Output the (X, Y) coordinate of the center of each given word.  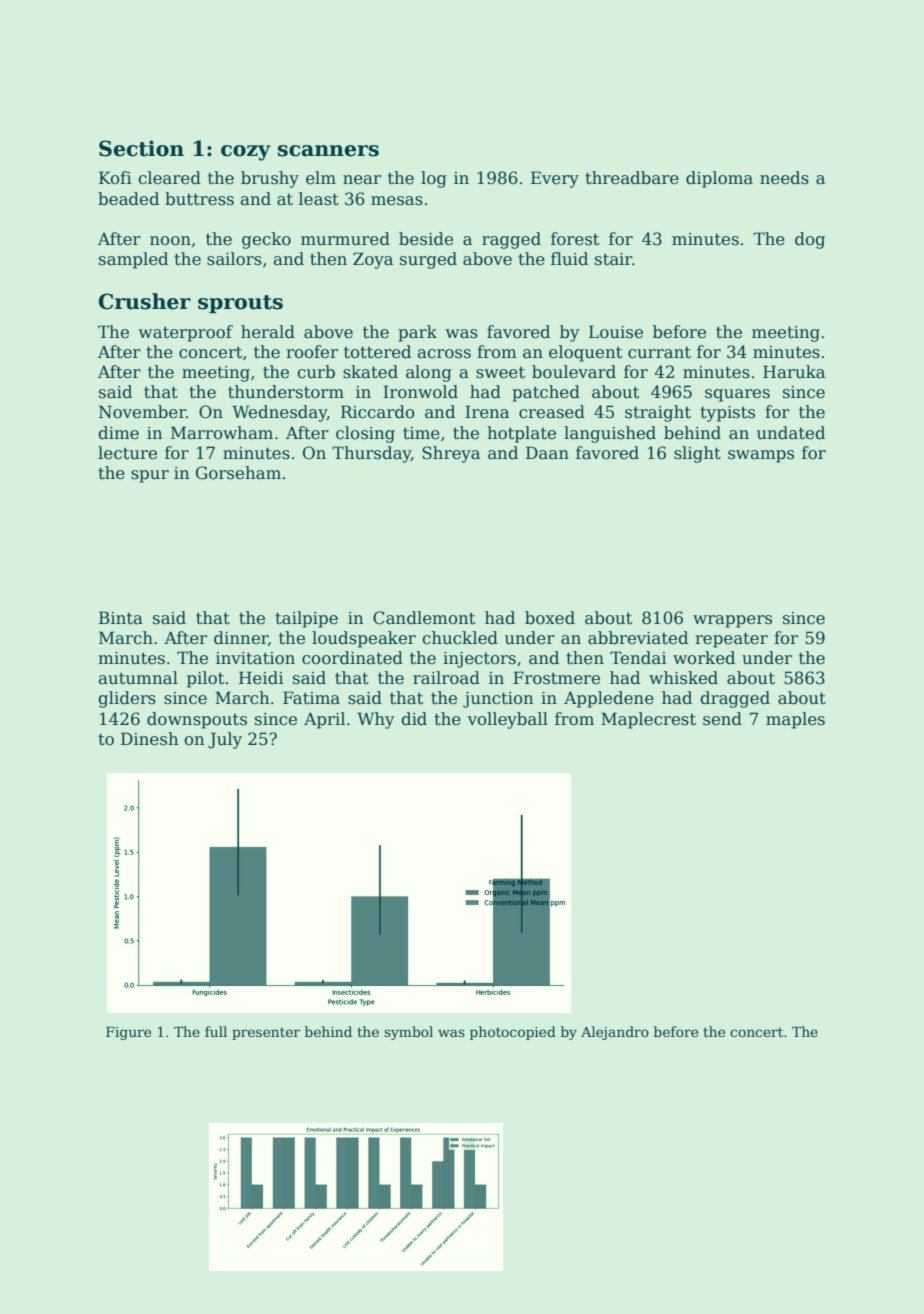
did (414, 719)
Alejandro (615, 1033)
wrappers (732, 621)
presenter (266, 1033)
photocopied (513, 1033)
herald (268, 332)
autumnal (138, 678)
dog (810, 240)
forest (575, 239)
